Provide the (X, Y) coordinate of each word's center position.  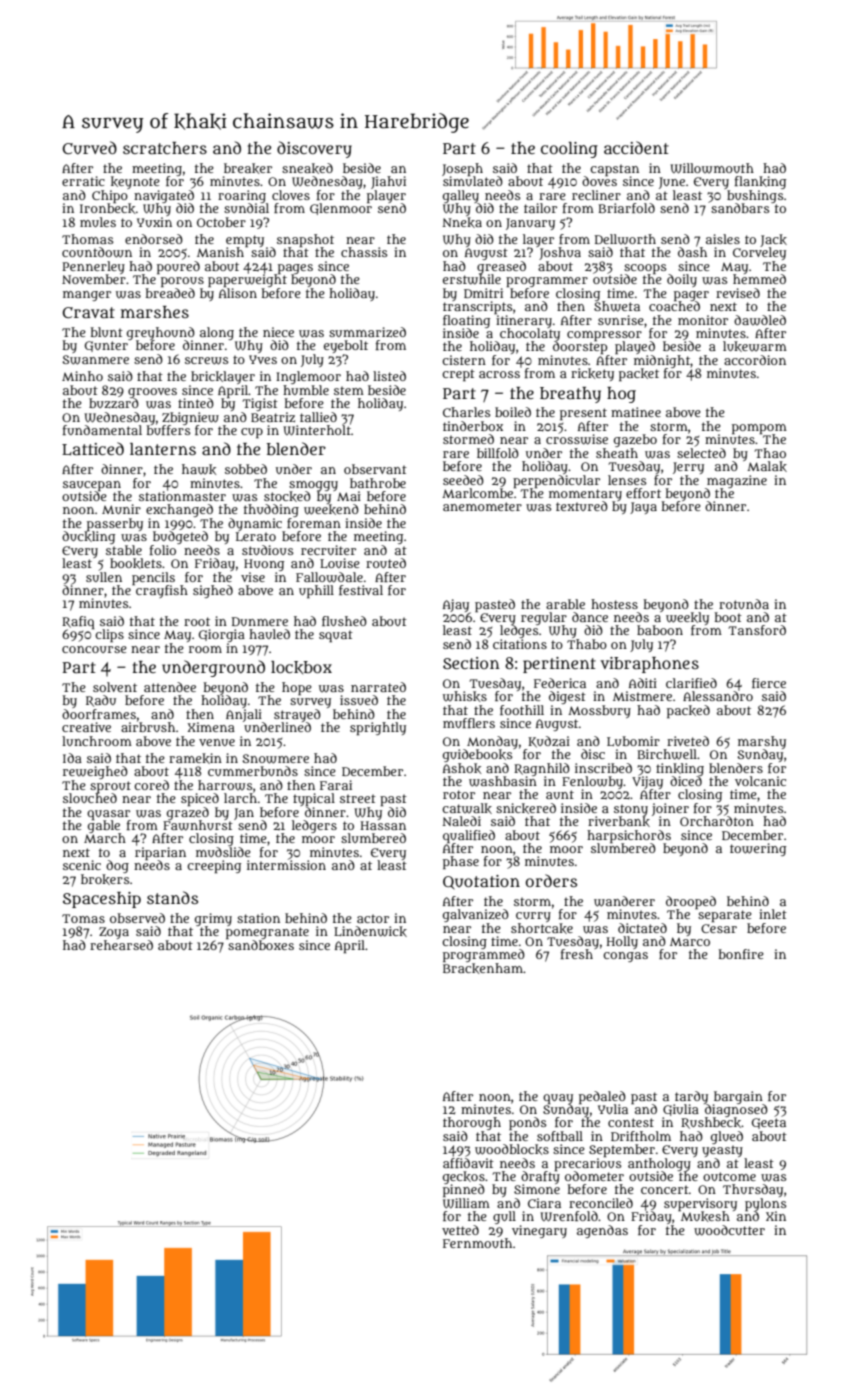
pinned (464, 1191)
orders (551, 880)
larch (240, 798)
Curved (90, 148)
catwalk (467, 808)
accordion (755, 360)
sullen (104, 577)
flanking (760, 182)
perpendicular (556, 481)
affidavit (468, 1163)
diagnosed (736, 1110)
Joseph (462, 169)
